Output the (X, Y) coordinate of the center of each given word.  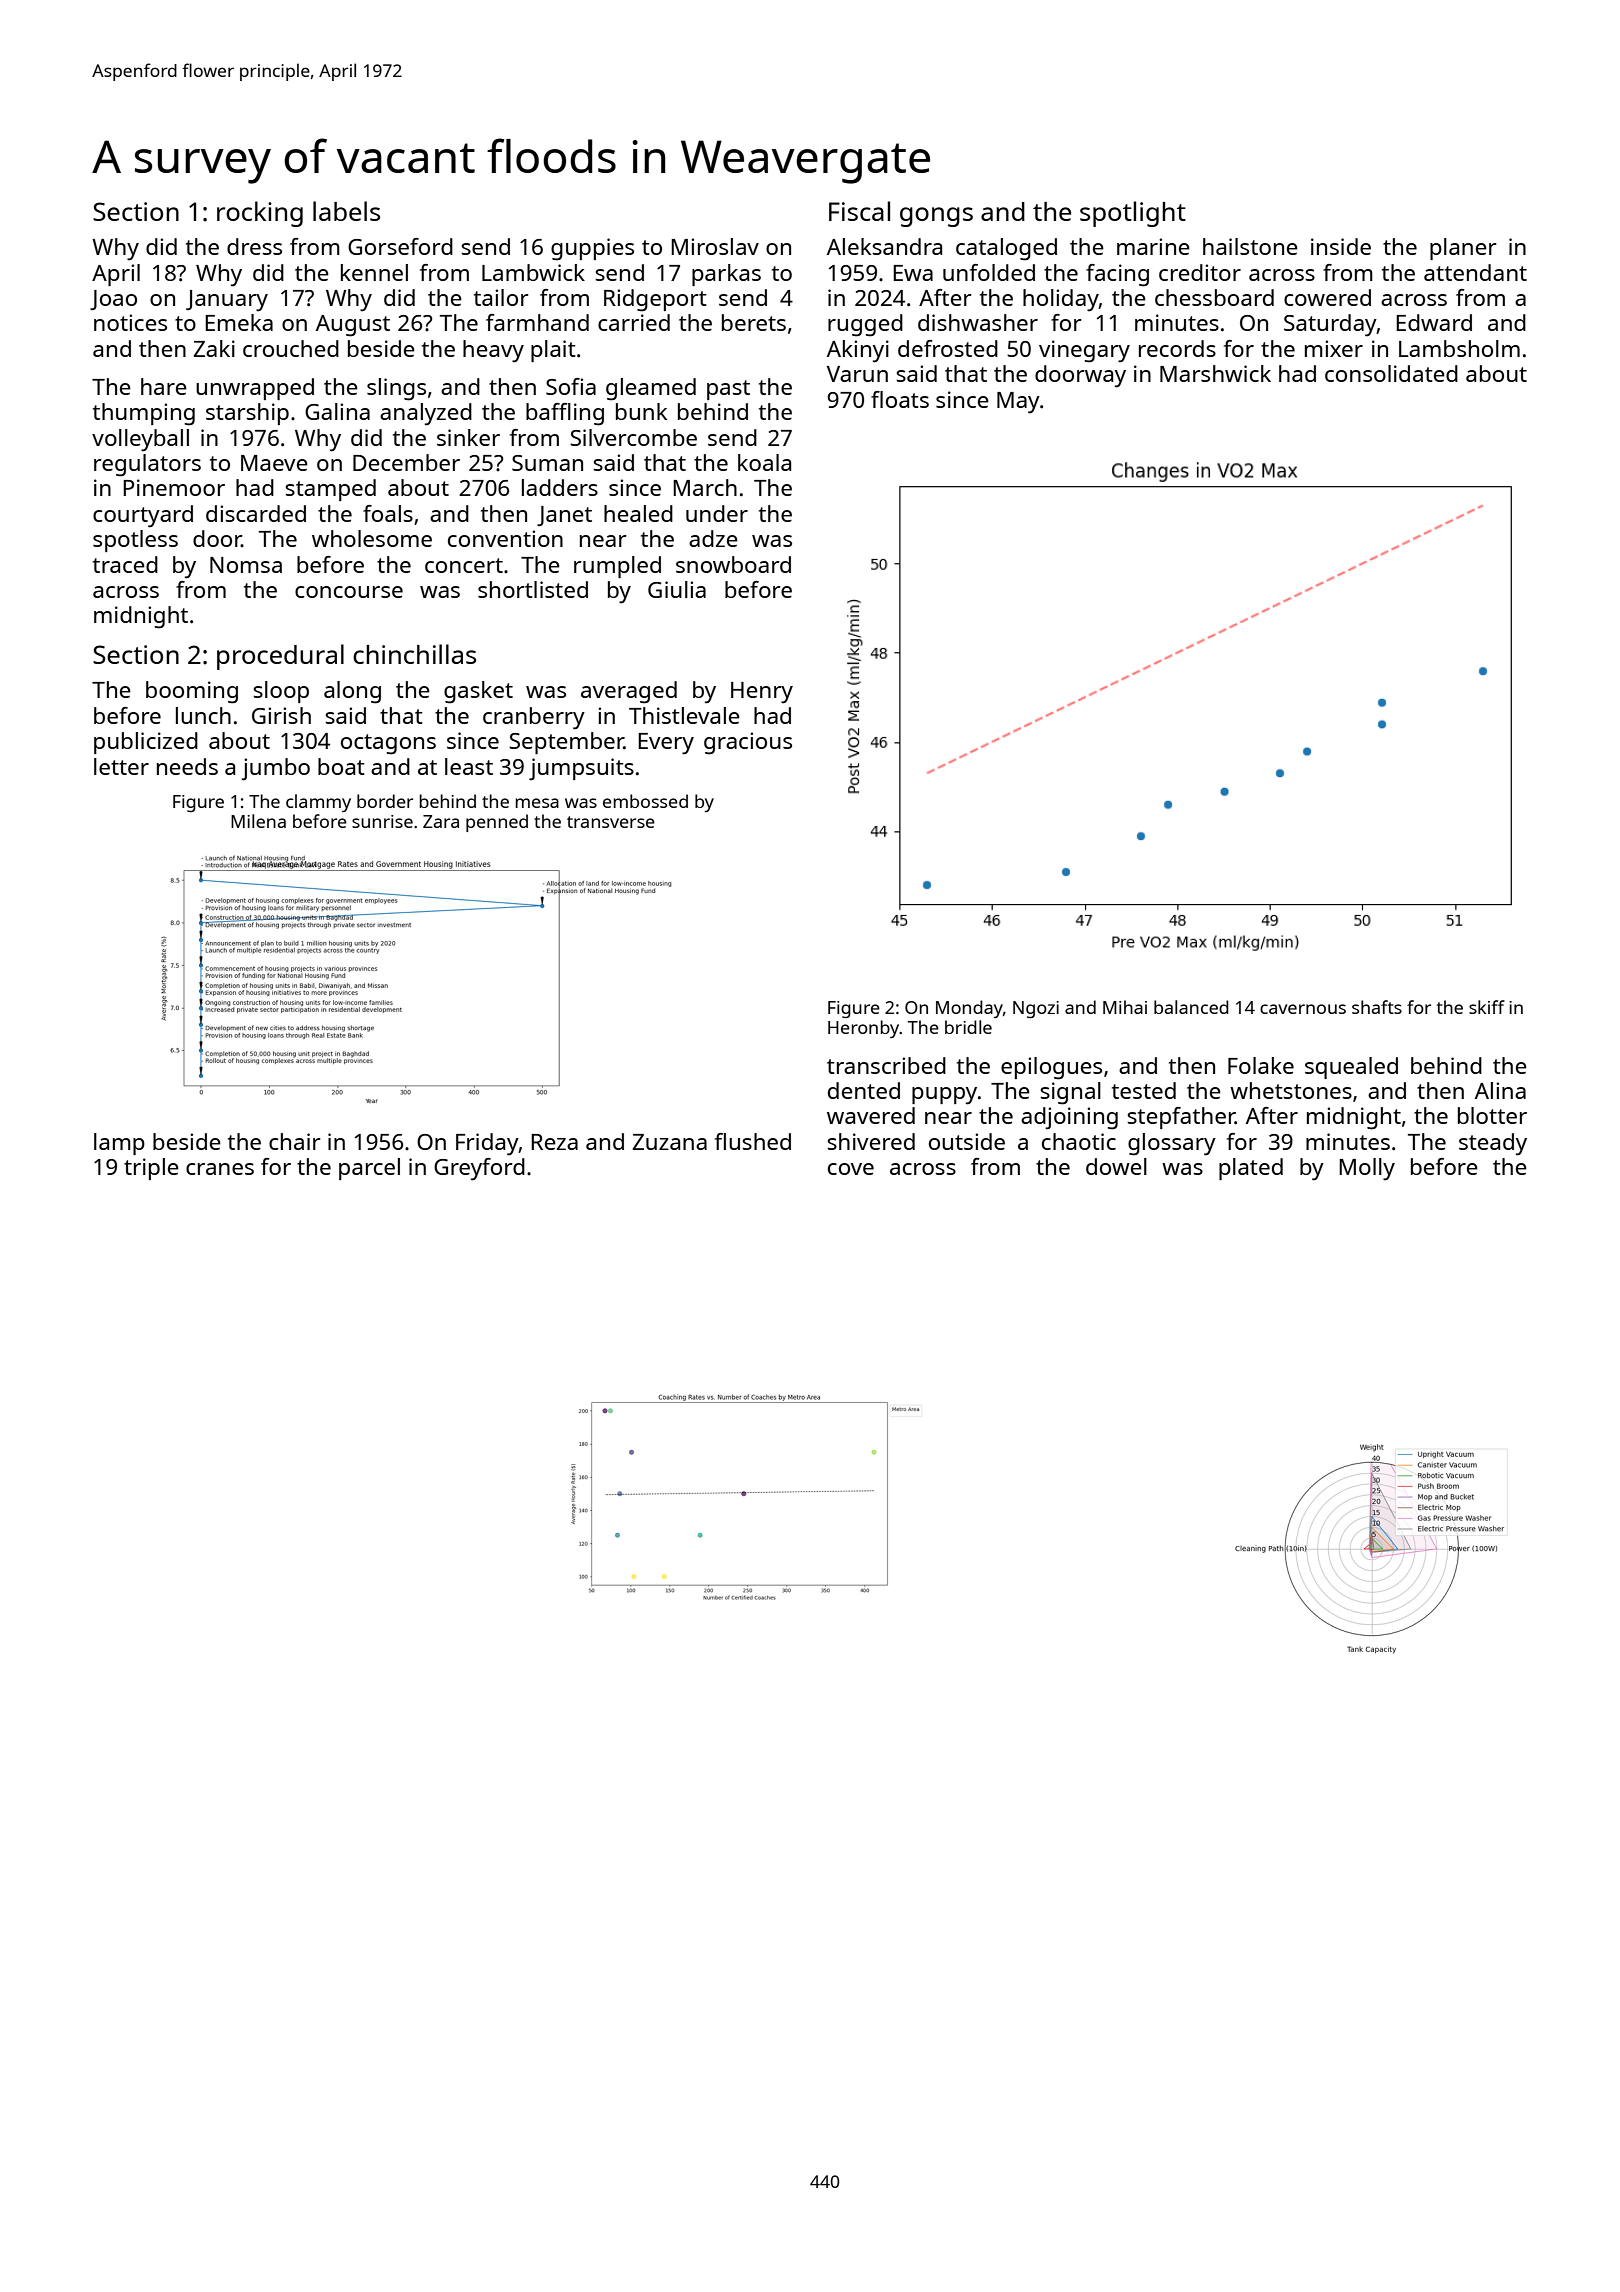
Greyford (479, 1169)
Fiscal (859, 211)
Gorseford (400, 246)
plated (1251, 1169)
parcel (369, 1169)
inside (1341, 246)
